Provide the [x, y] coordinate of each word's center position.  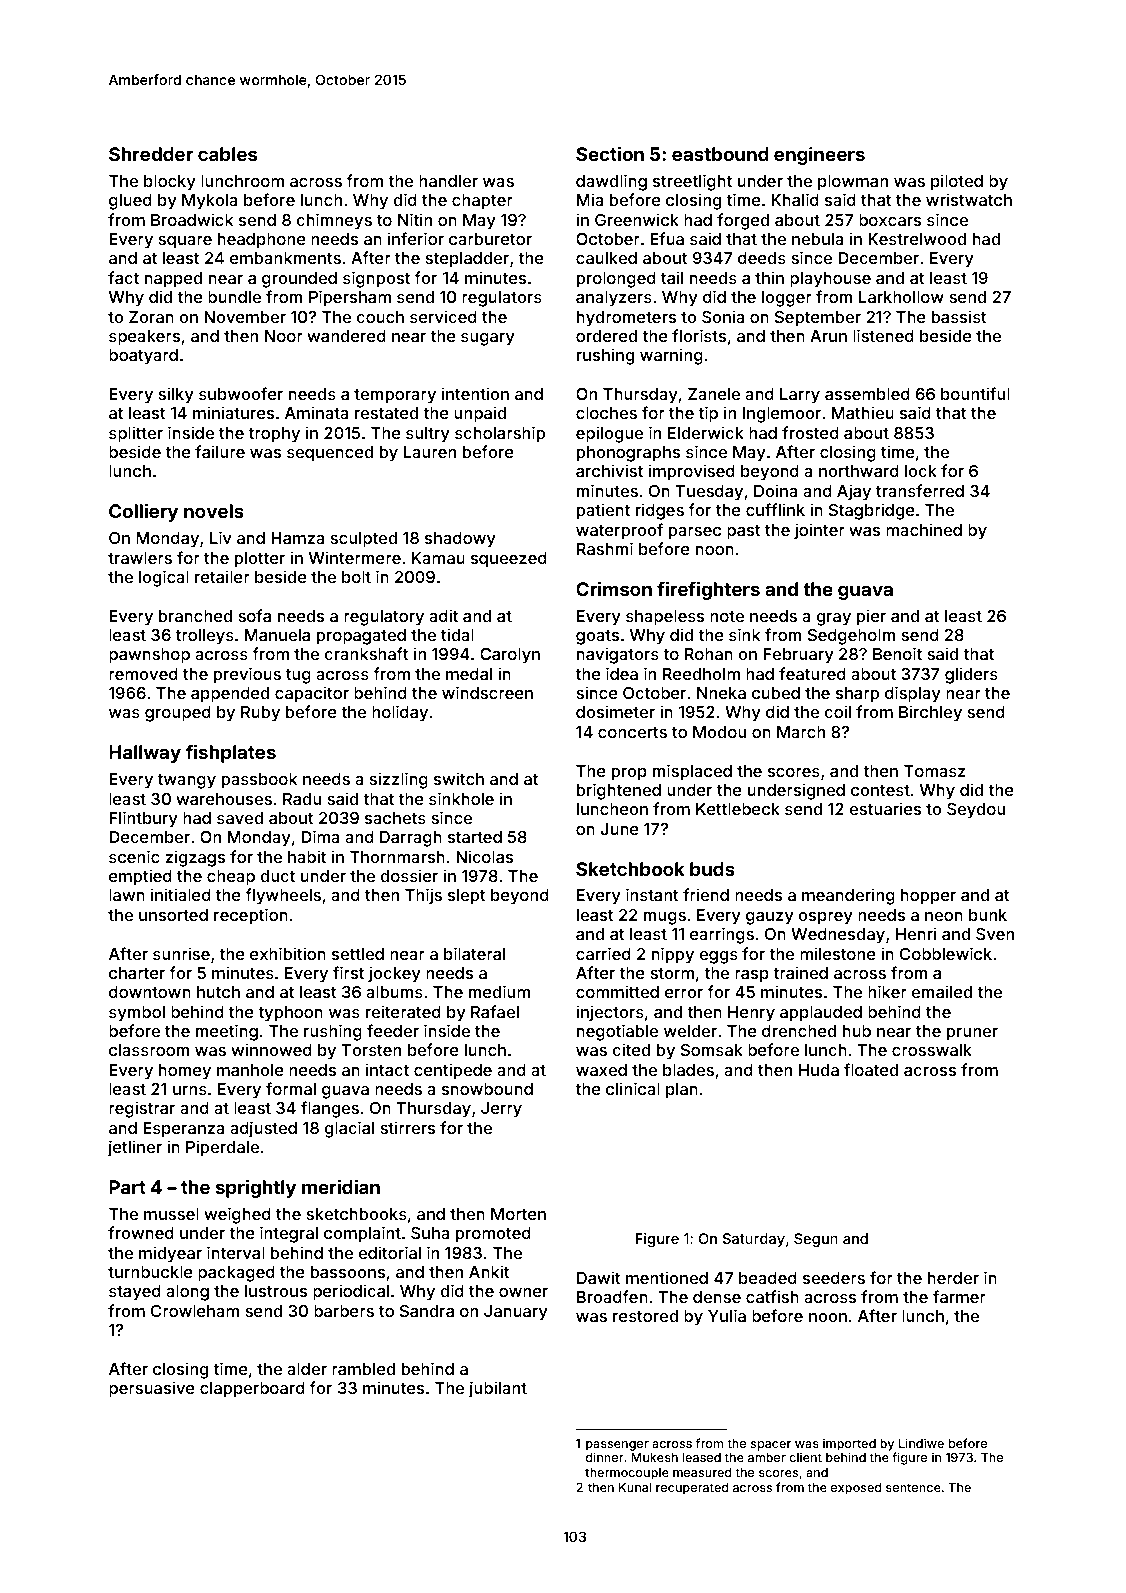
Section [610, 153]
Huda [819, 1070]
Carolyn [510, 656]
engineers [819, 155]
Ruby [260, 714]
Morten [518, 1214]
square [185, 242]
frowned [141, 1232]
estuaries [885, 808]
